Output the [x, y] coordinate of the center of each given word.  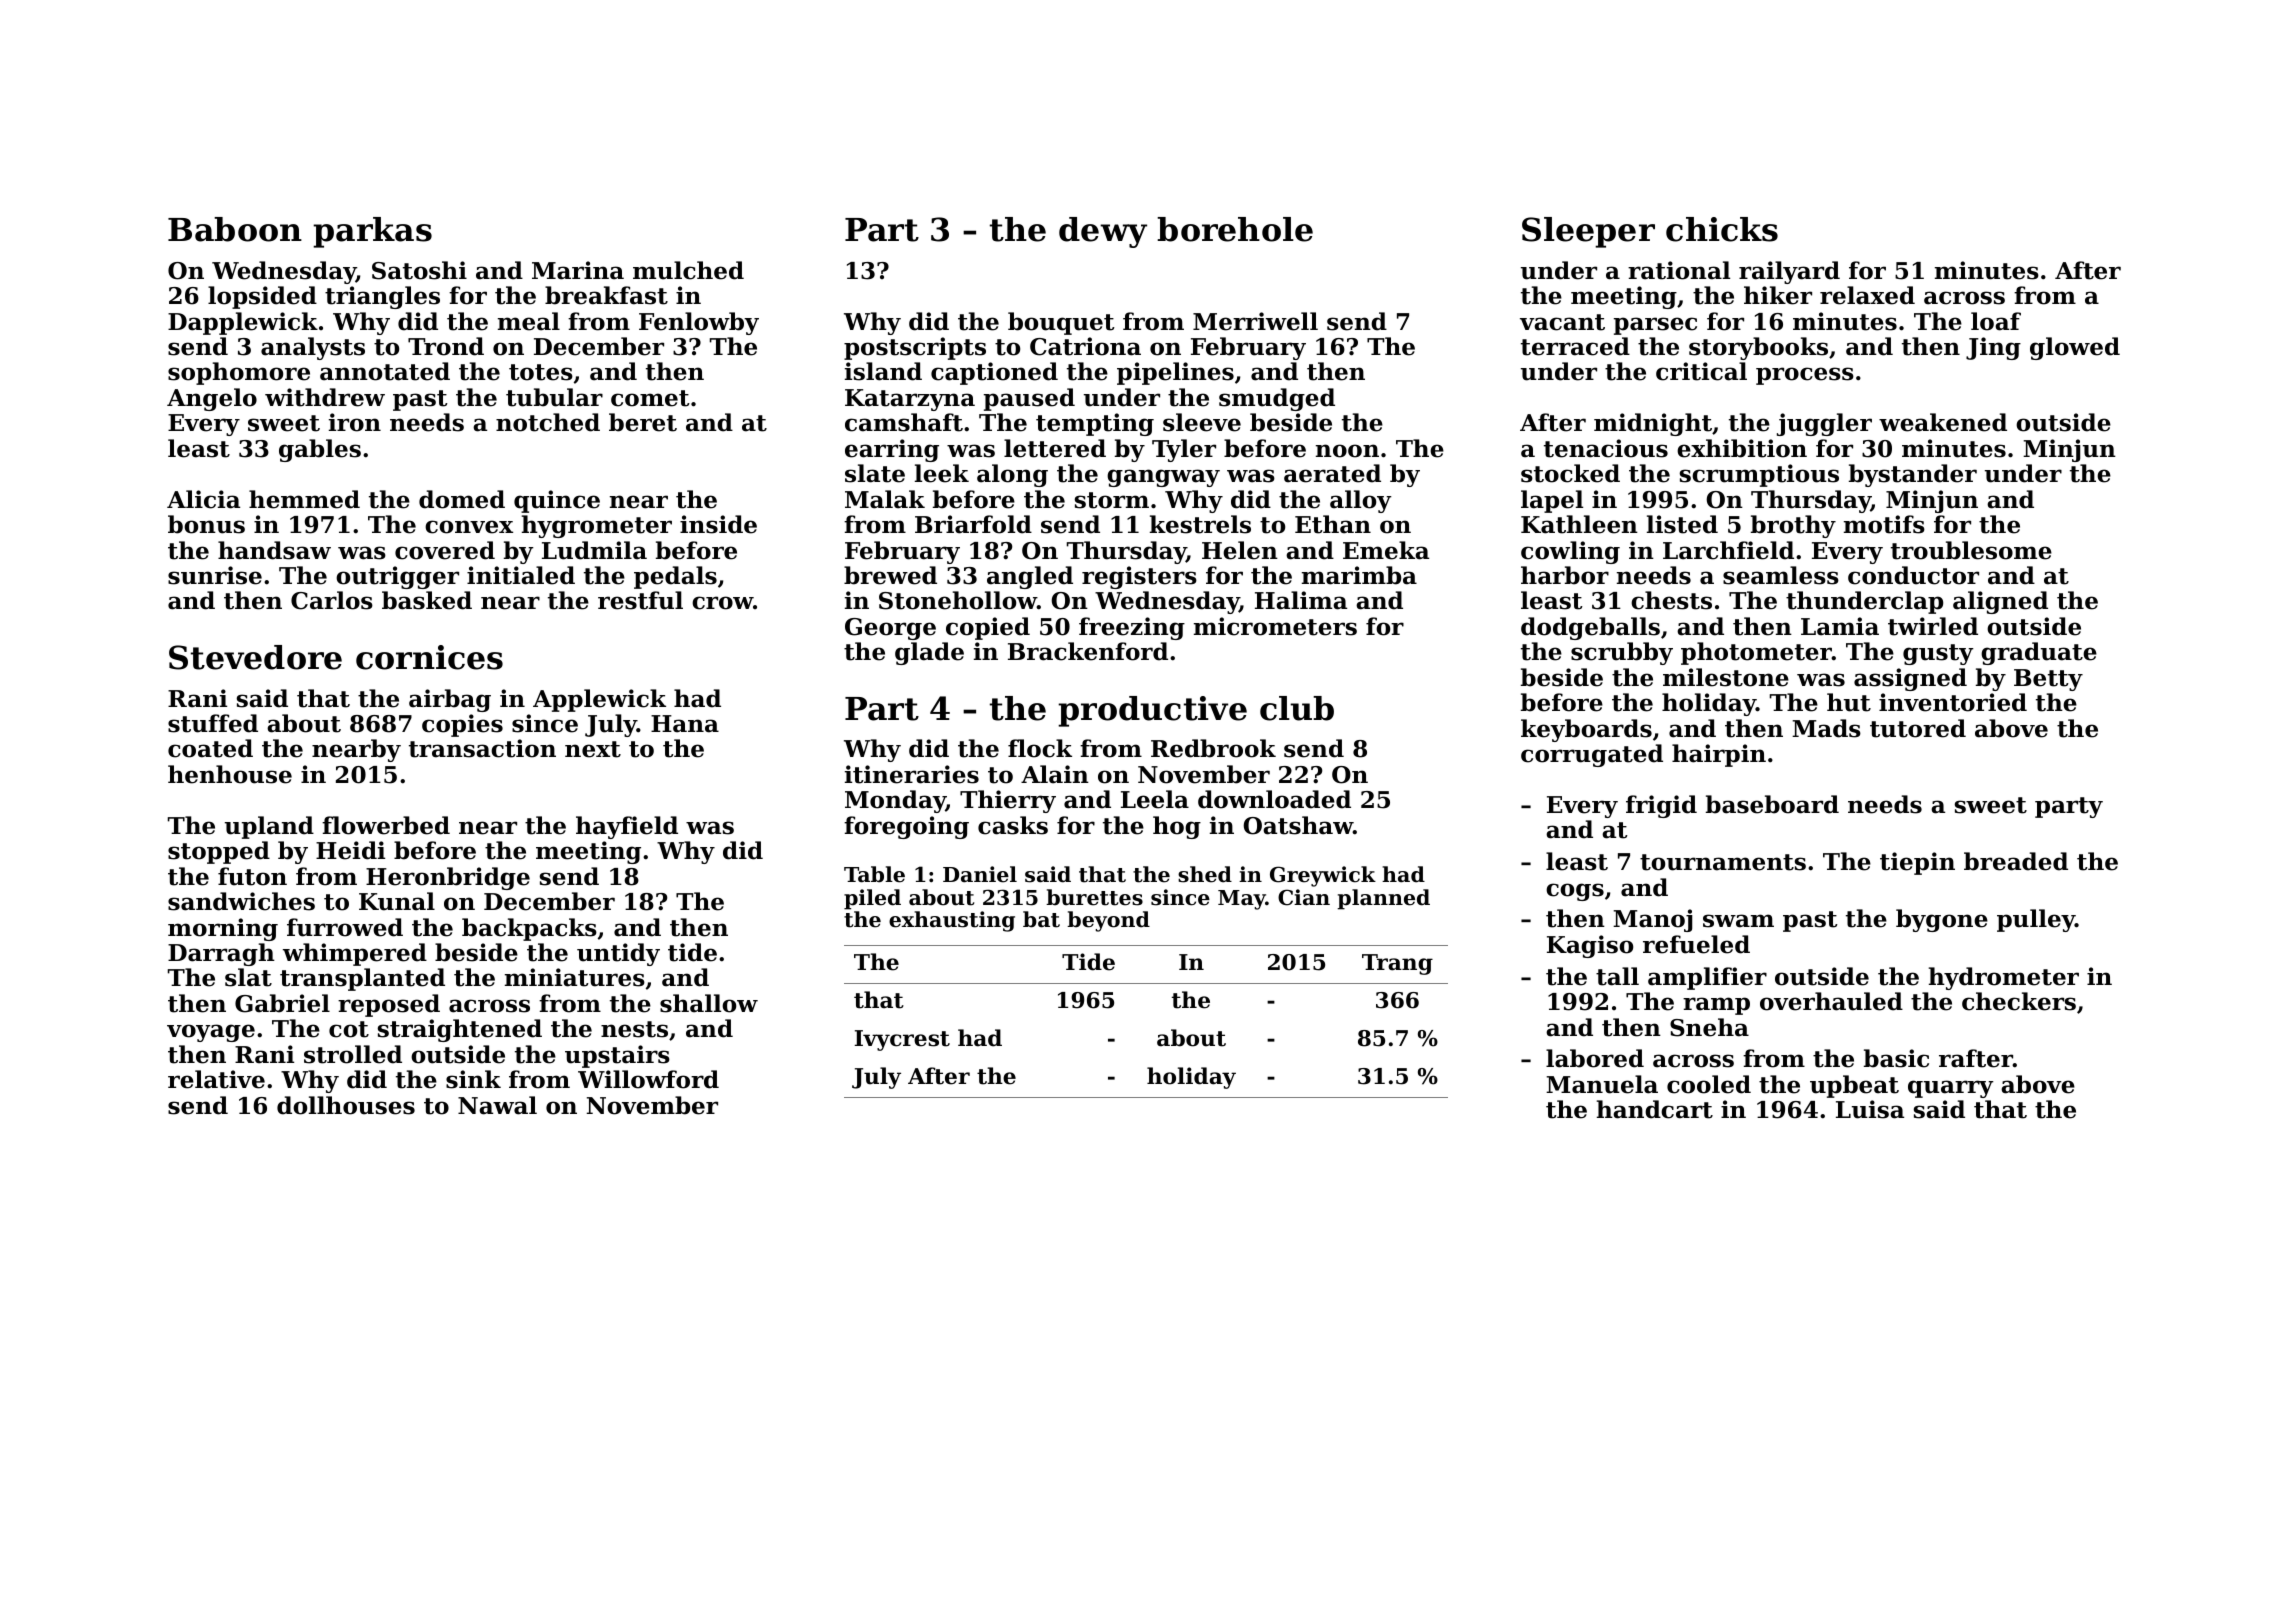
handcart [1655, 1109]
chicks [1722, 229]
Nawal [497, 1105]
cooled [1709, 1084]
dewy [1103, 232]
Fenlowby [699, 323]
